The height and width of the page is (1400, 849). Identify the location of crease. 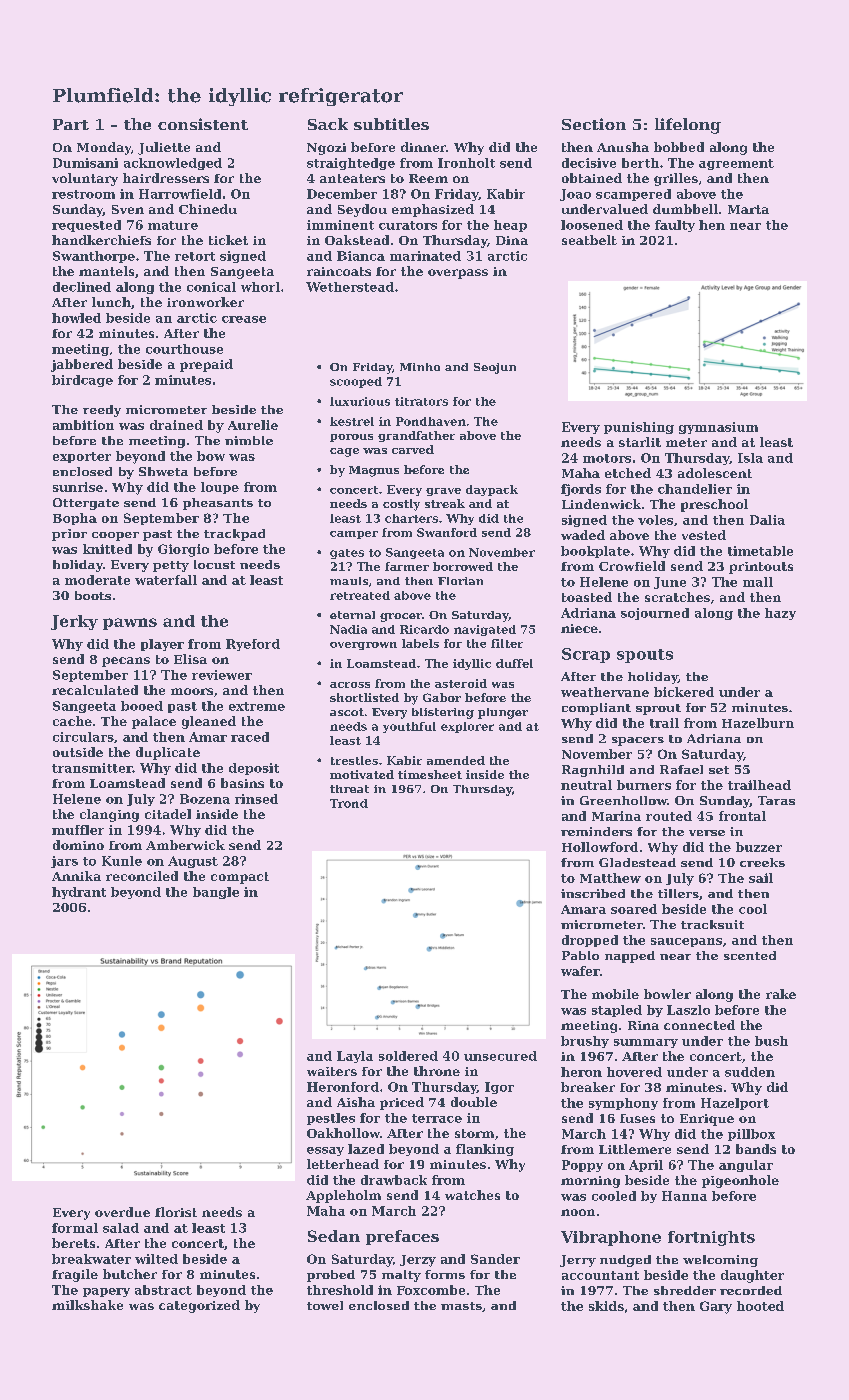
(244, 319).
